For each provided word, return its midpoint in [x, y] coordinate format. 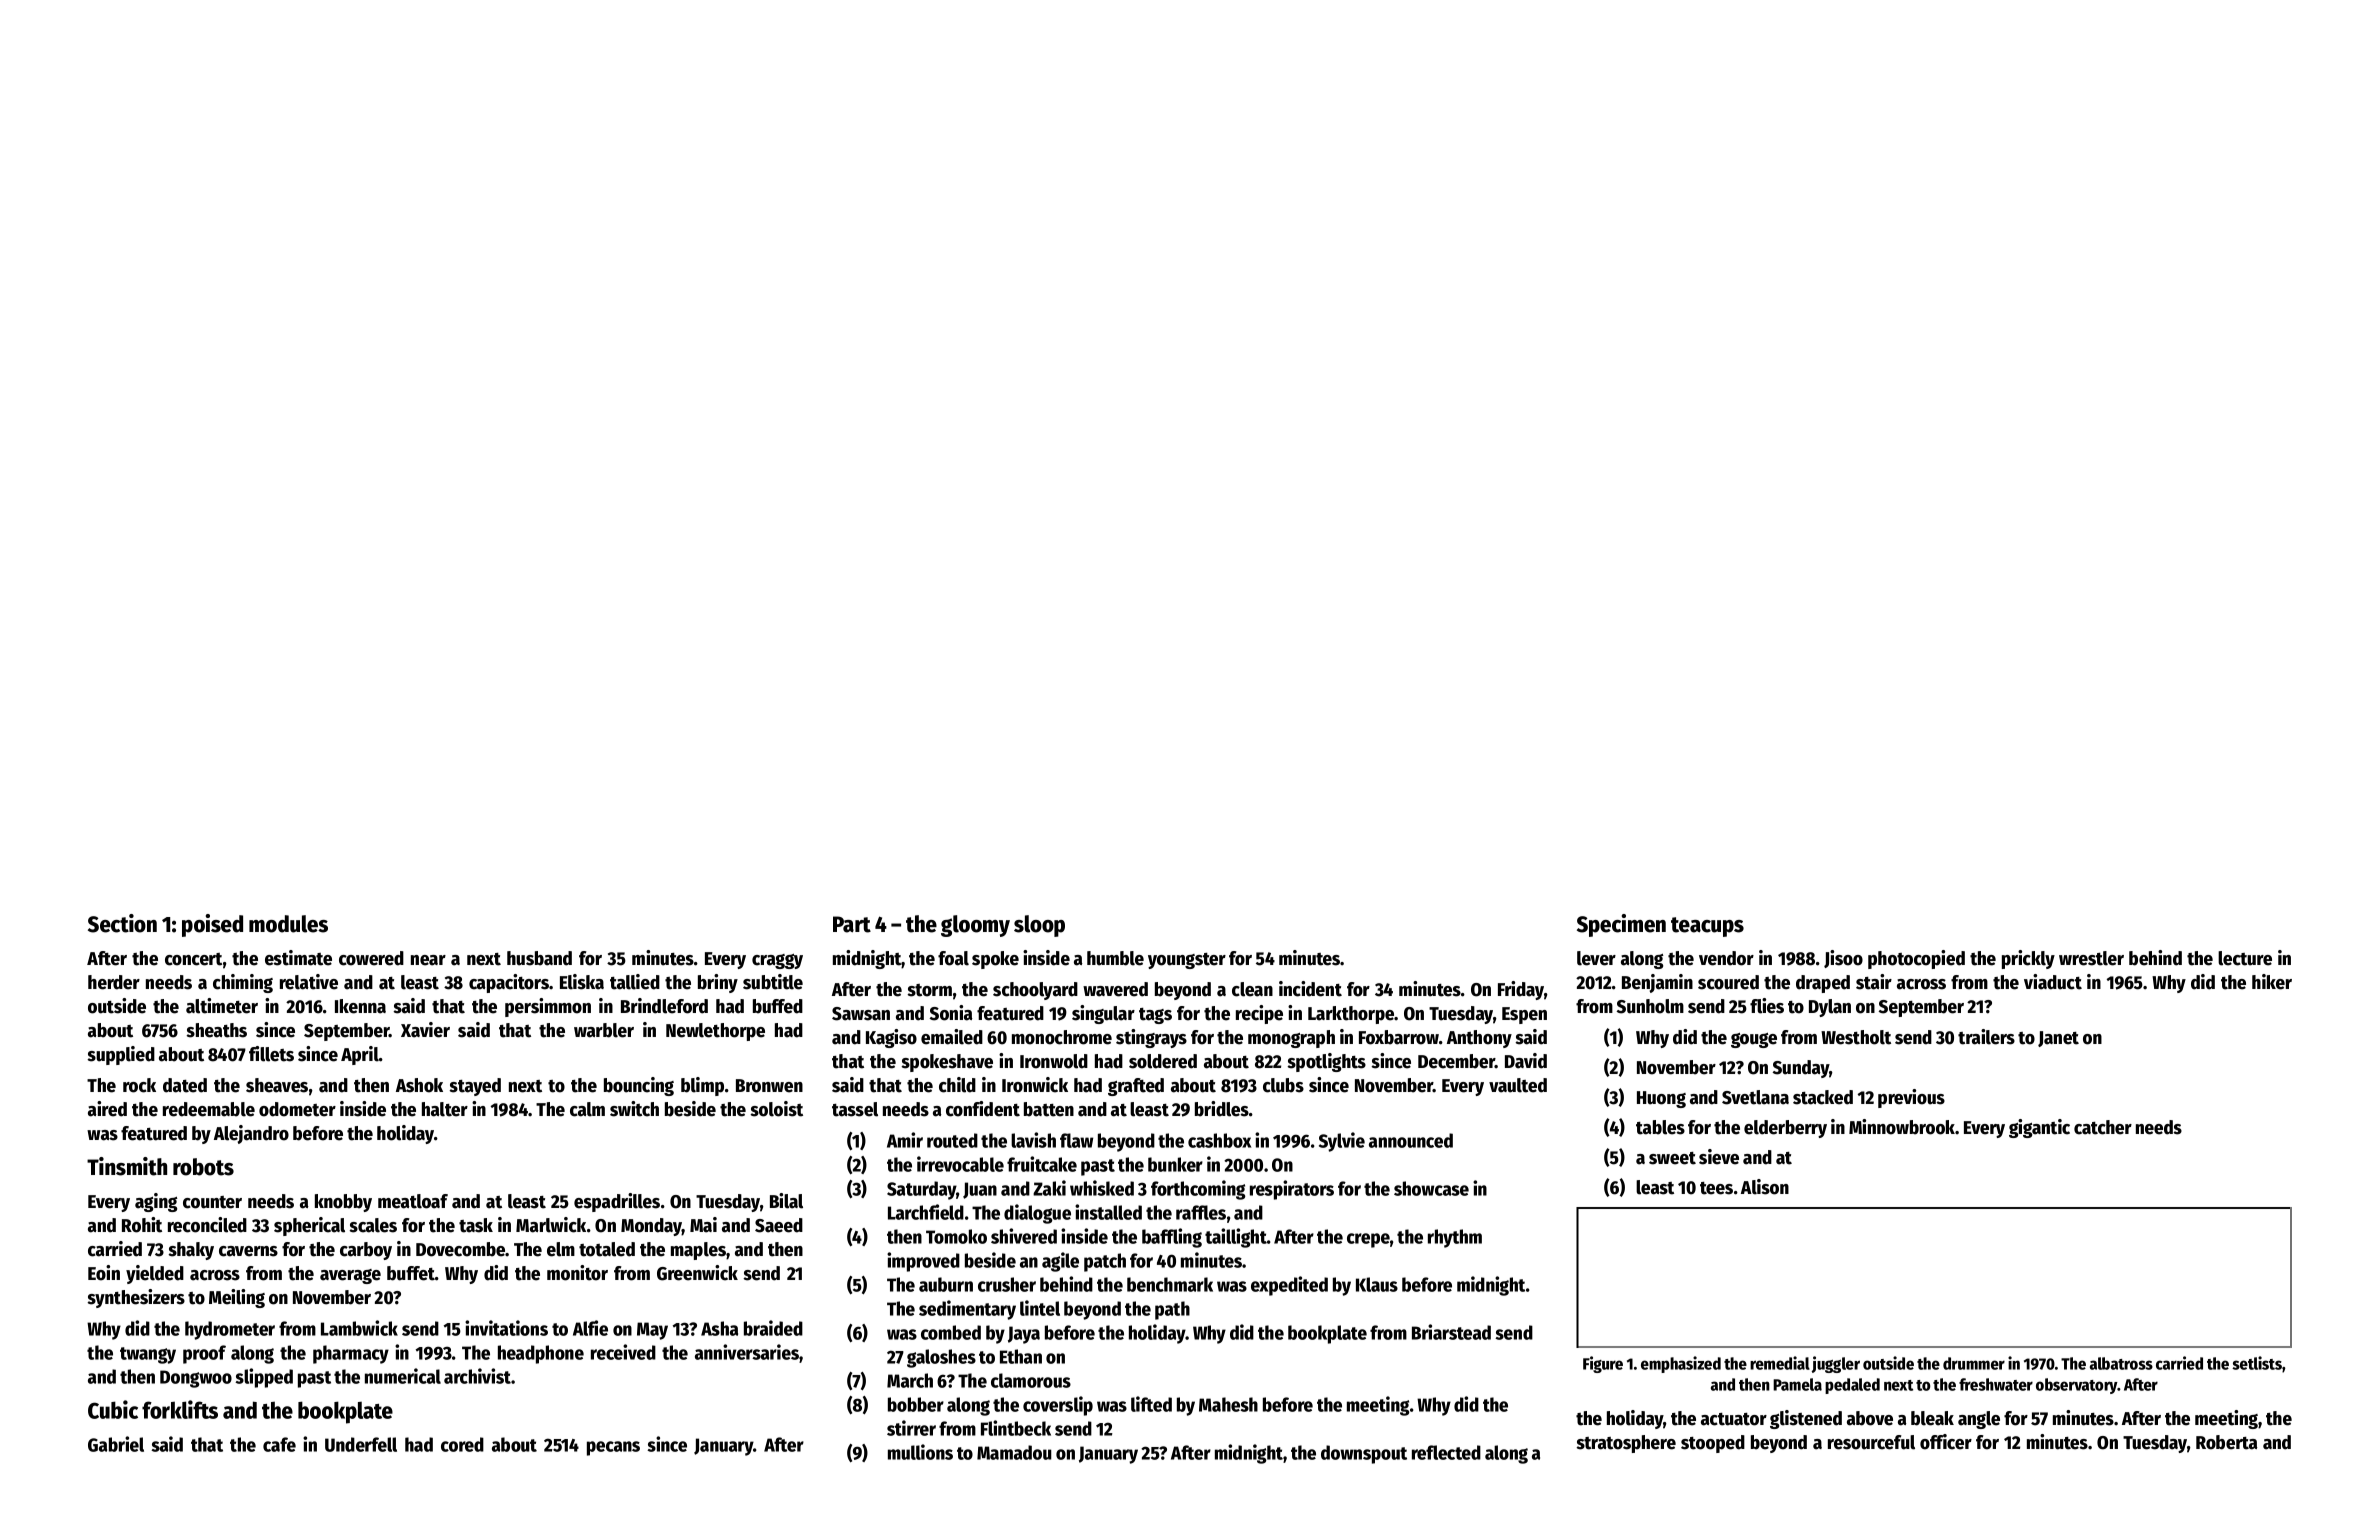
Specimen [1621, 925]
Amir [905, 1140]
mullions [920, 1452]
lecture [2245, 958]
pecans [613, 1448]
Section [122, 923]
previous [1911, 1098]
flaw [1076, 1140]
